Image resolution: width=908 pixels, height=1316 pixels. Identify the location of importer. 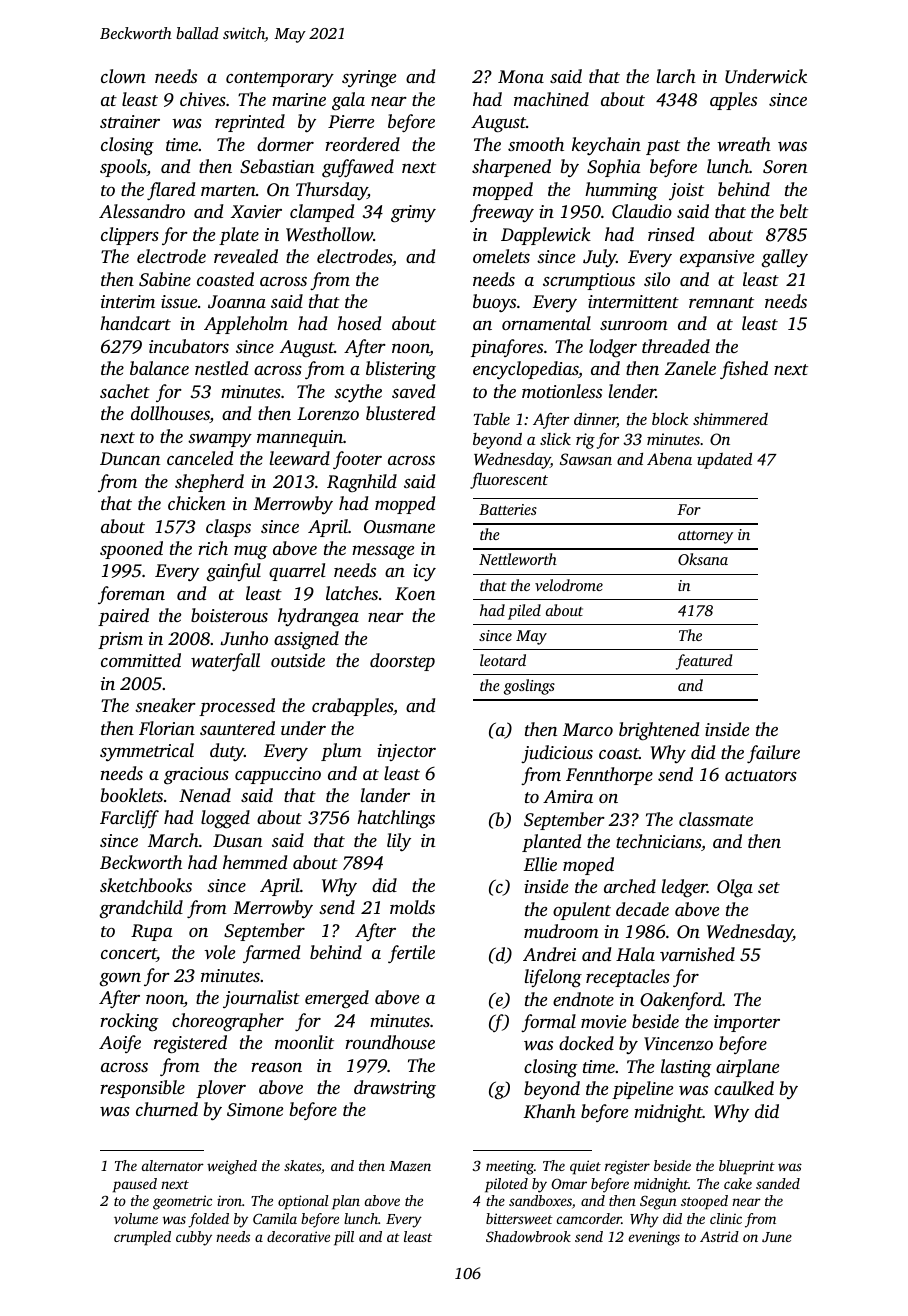
(747, 1023).
